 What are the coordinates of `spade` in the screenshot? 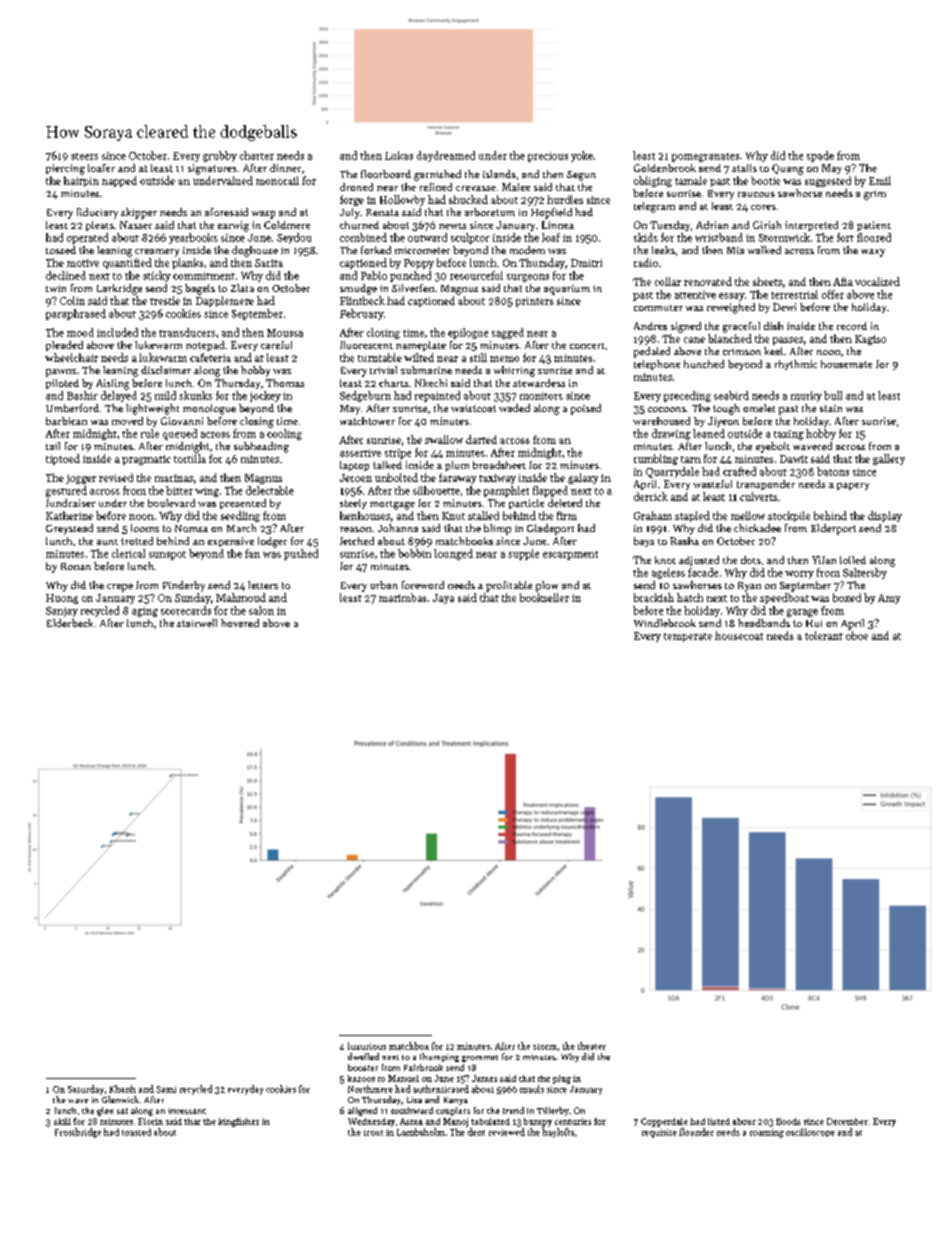 It's located at (820, 156).
